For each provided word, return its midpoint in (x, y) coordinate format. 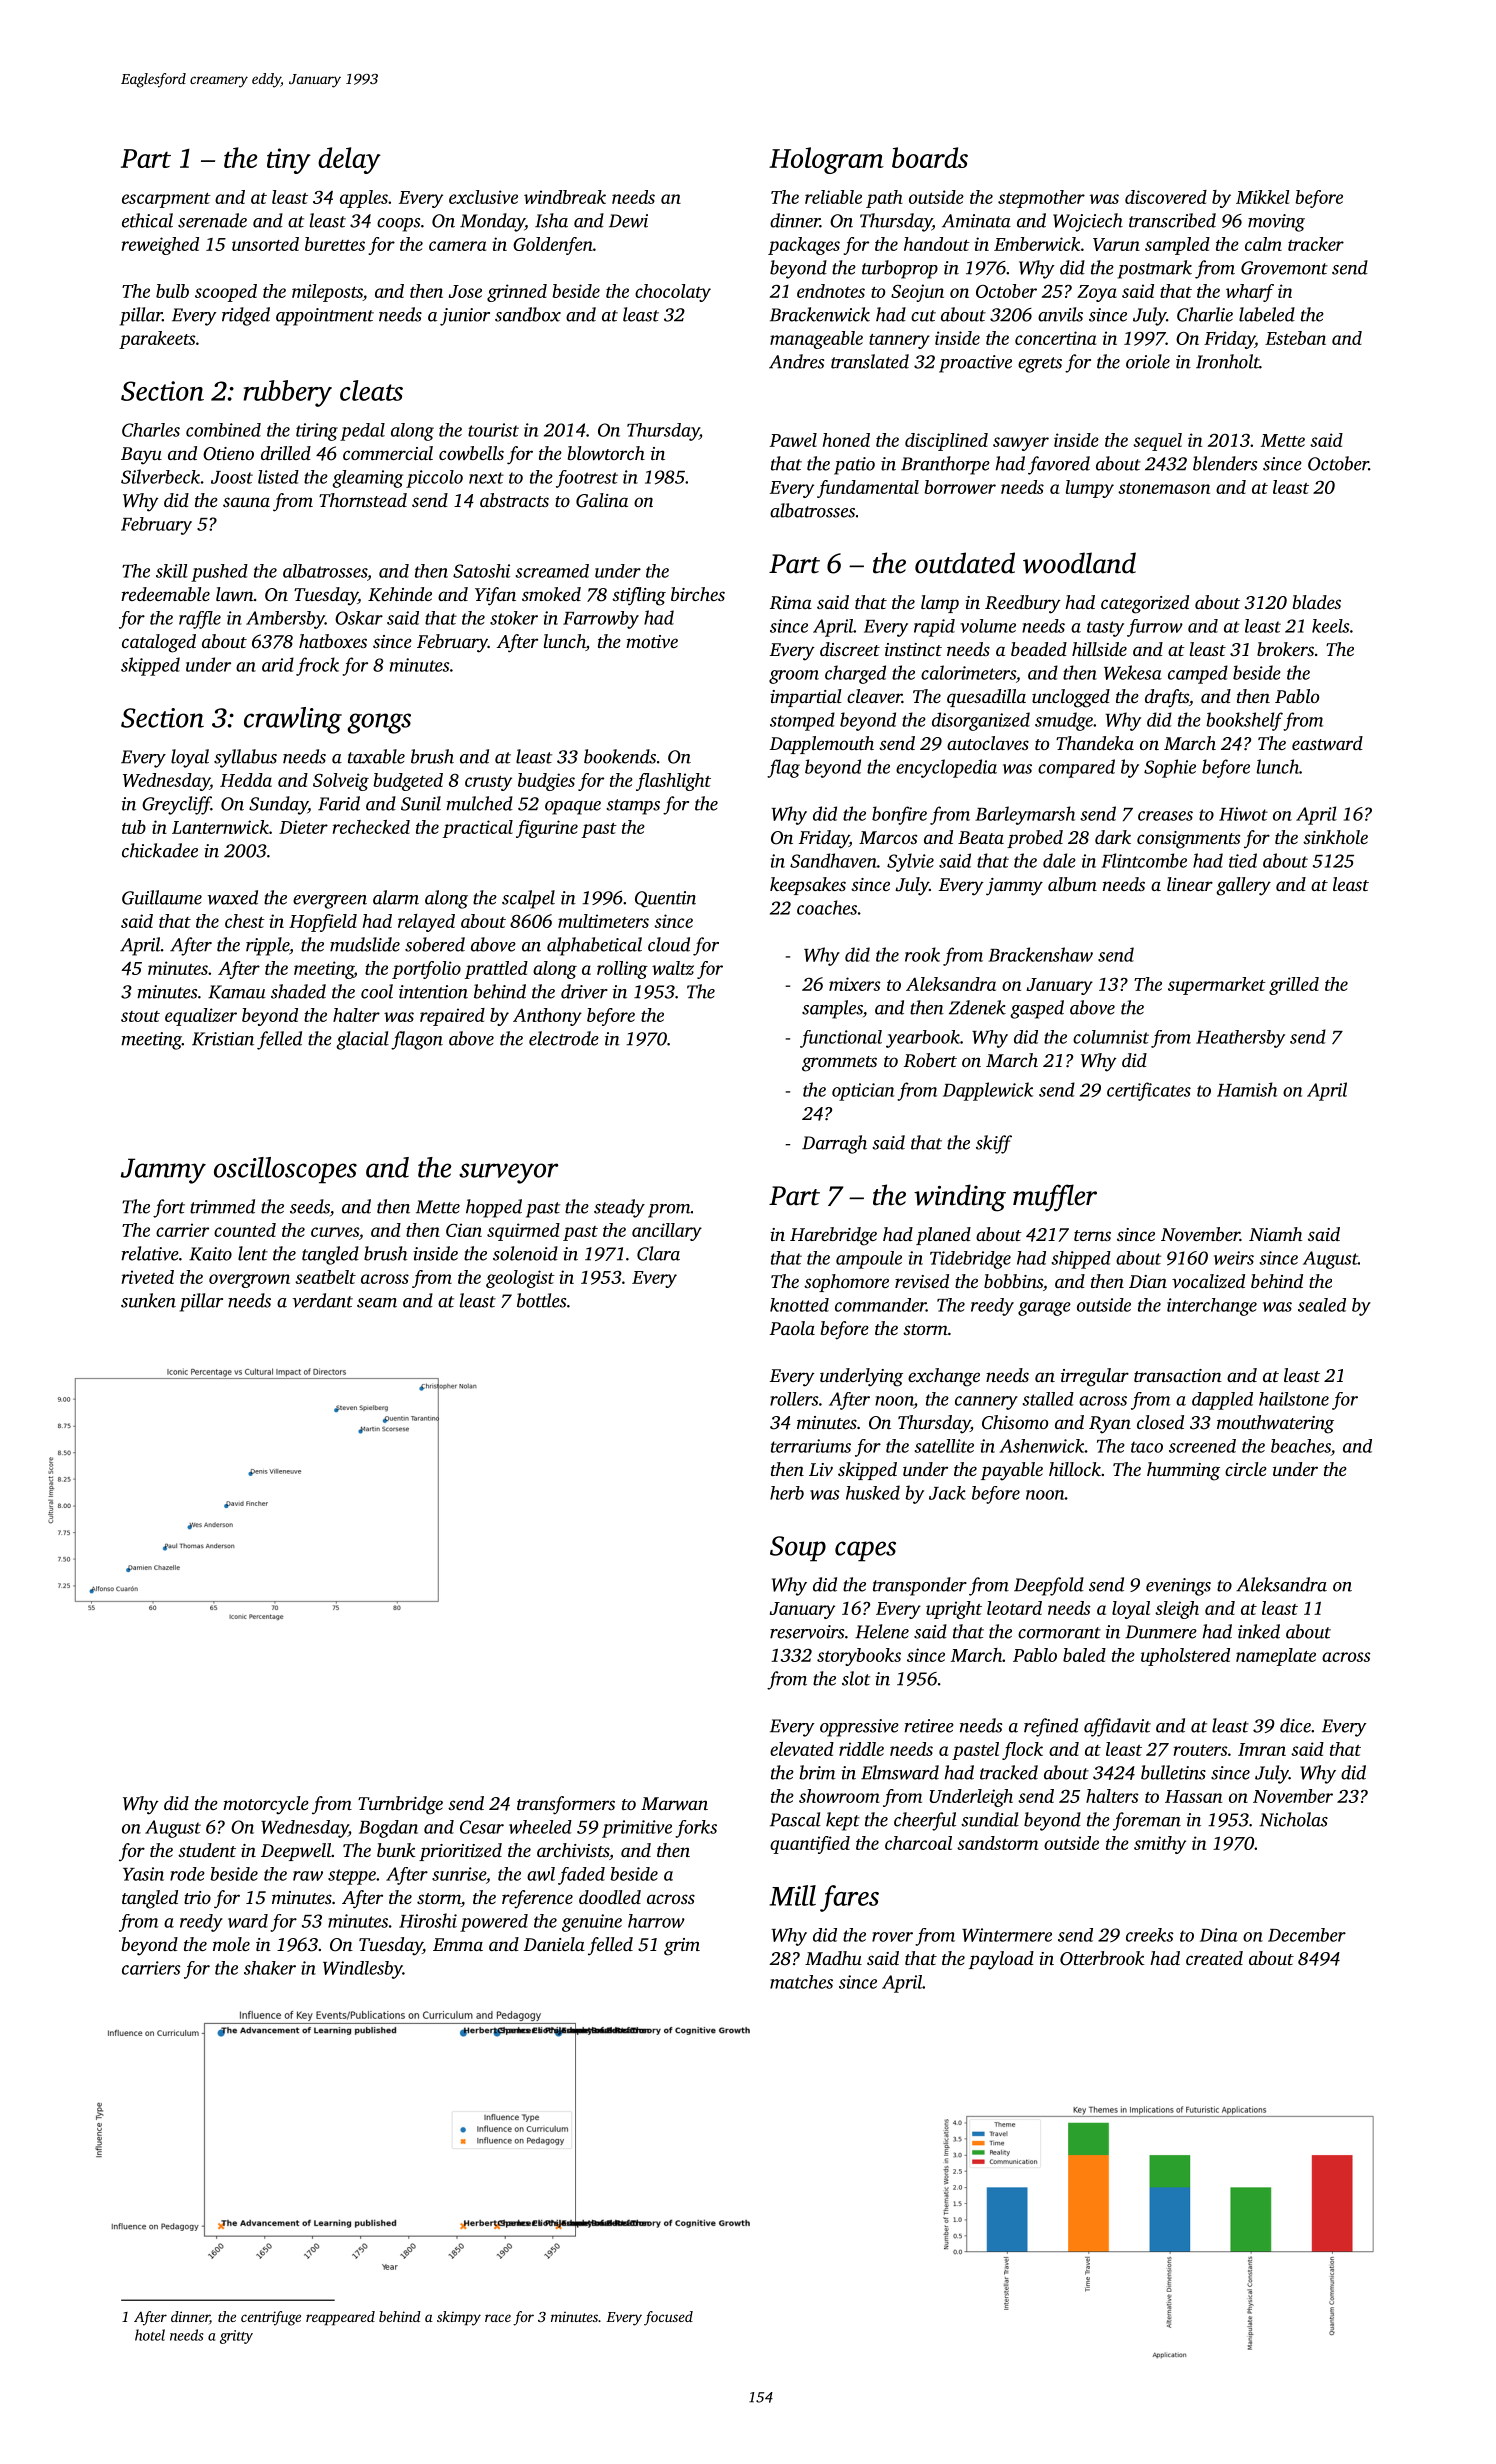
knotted (799, 1305)
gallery (1243, 886)
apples (364, 199)
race (498, 2318)
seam (377, 1303)
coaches (827, 907)
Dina (1219, 1935)
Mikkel (1262, 197)
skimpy (459, 2318)
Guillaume (162, 897)
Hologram (826, 160)
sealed (1322, 1305)
